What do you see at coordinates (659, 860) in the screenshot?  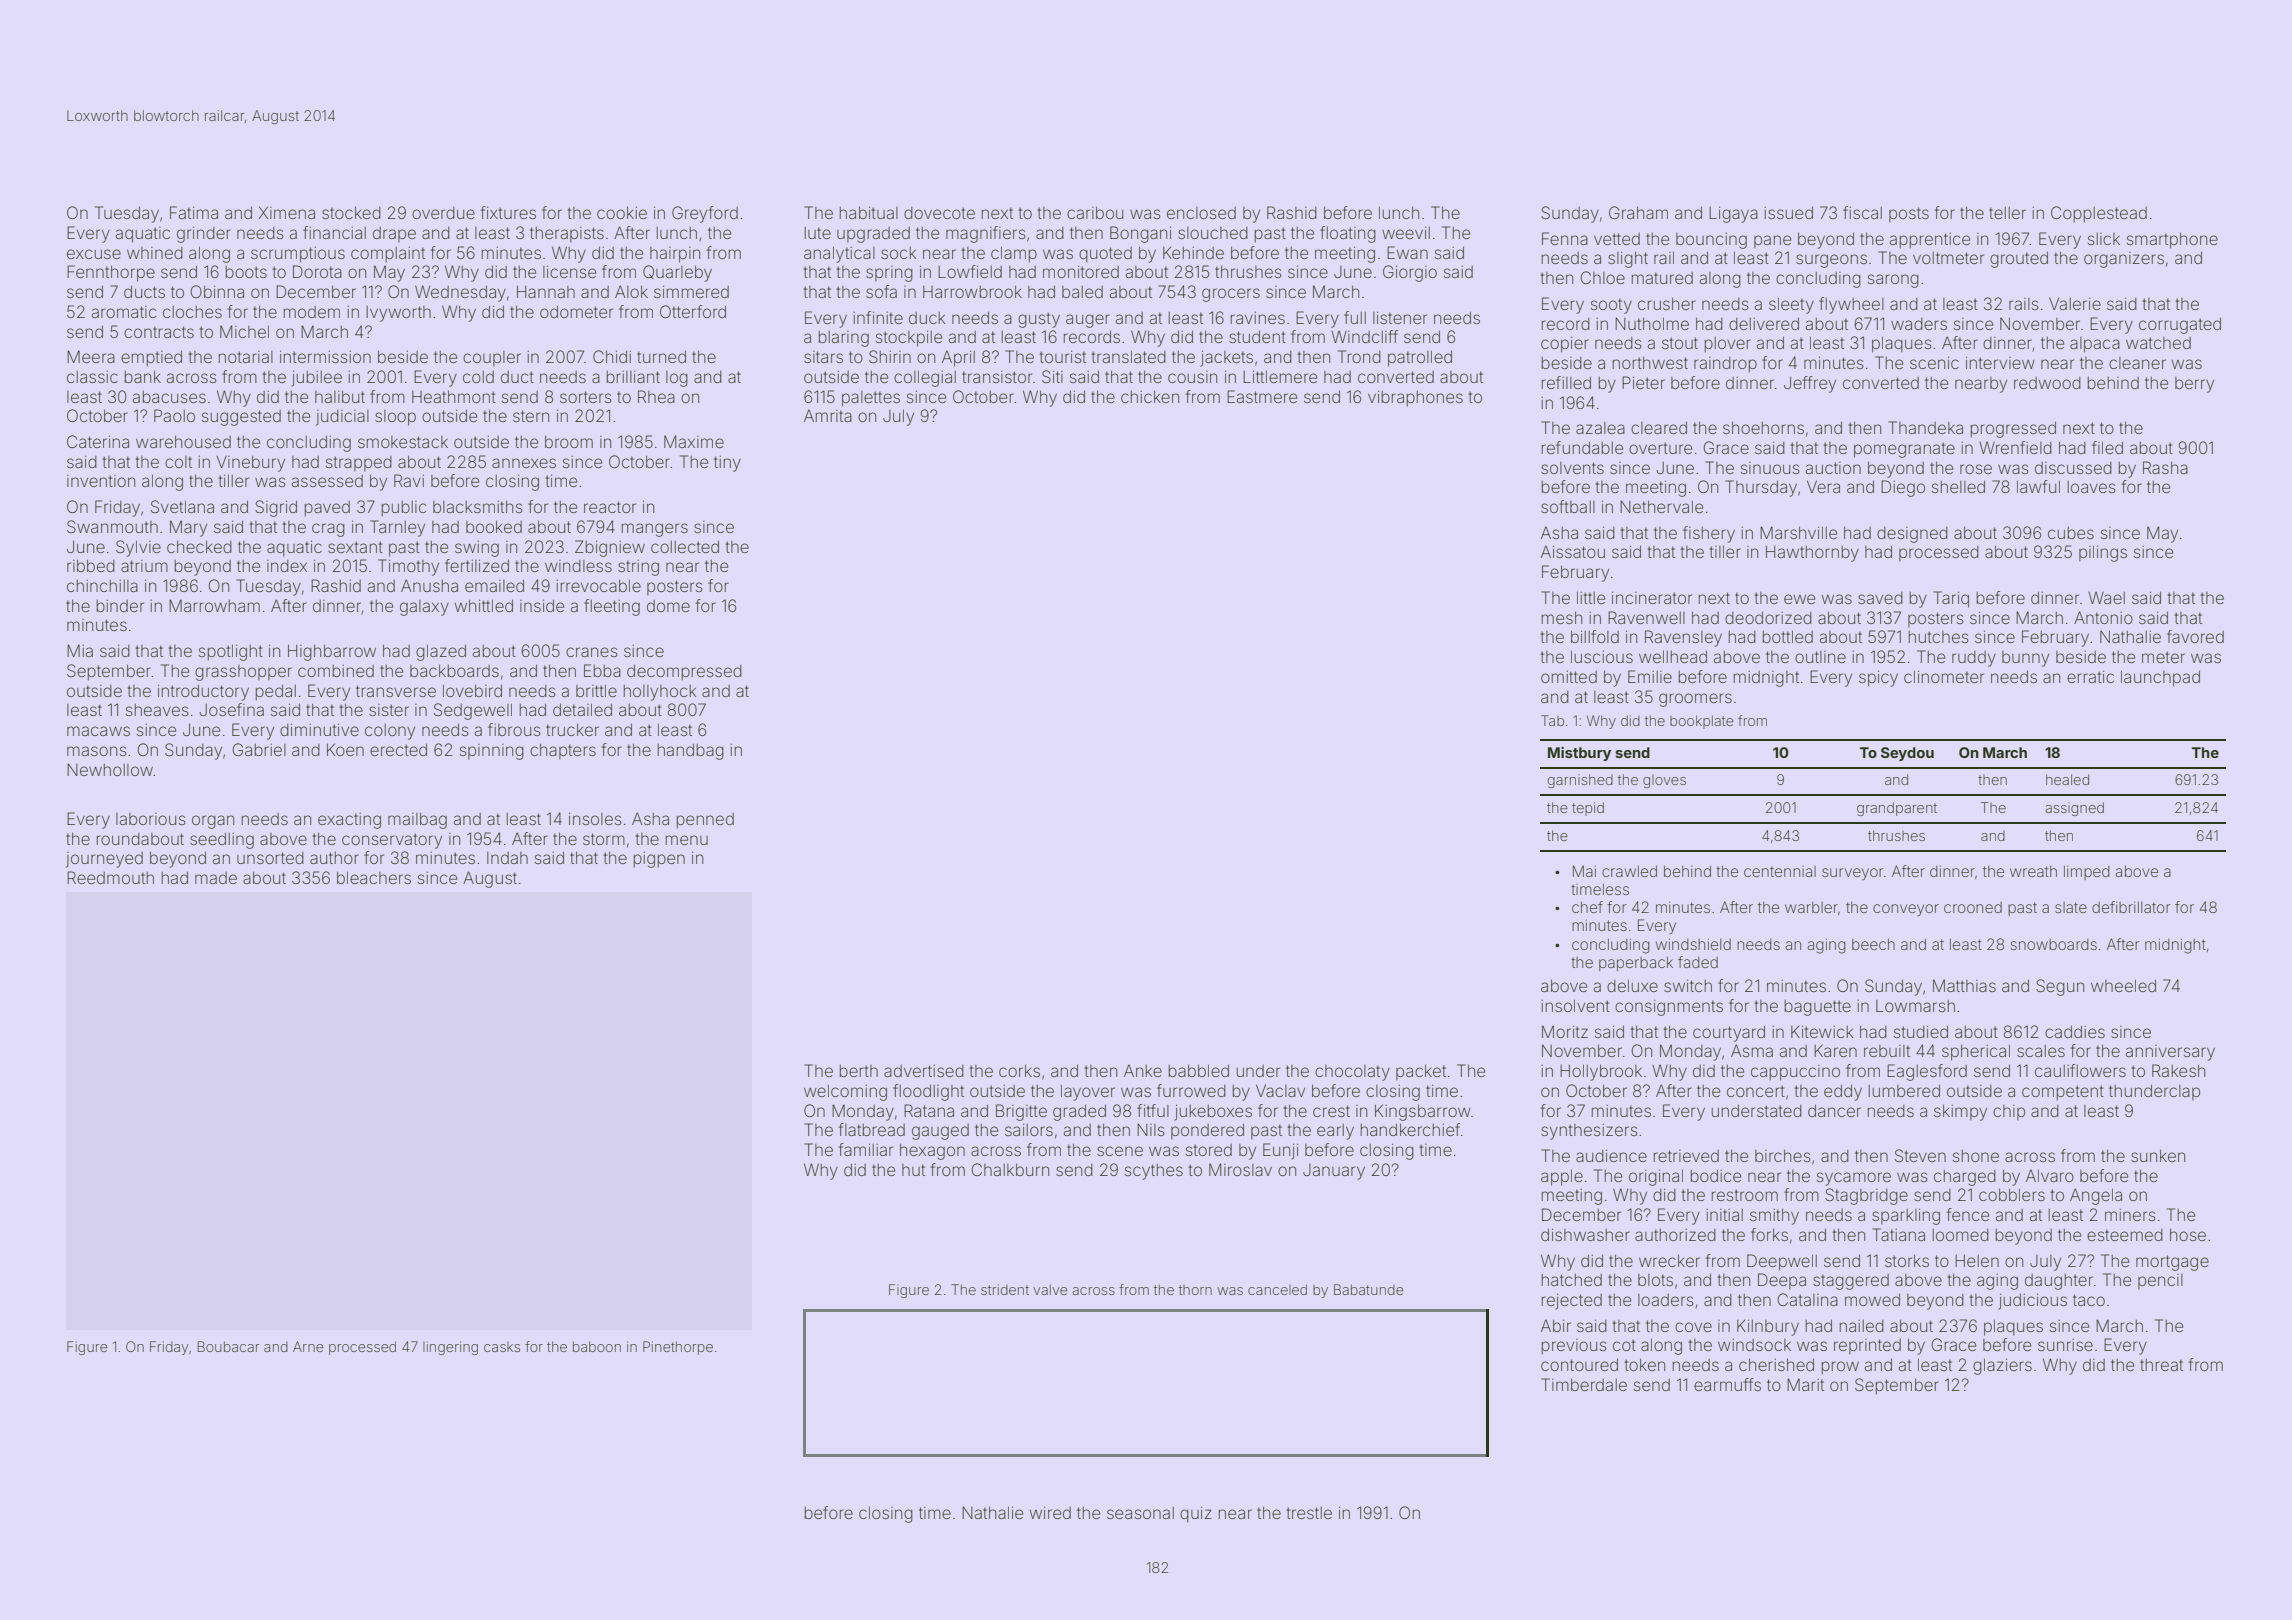 I see `pigpen` at bounding box center [659, 860].
